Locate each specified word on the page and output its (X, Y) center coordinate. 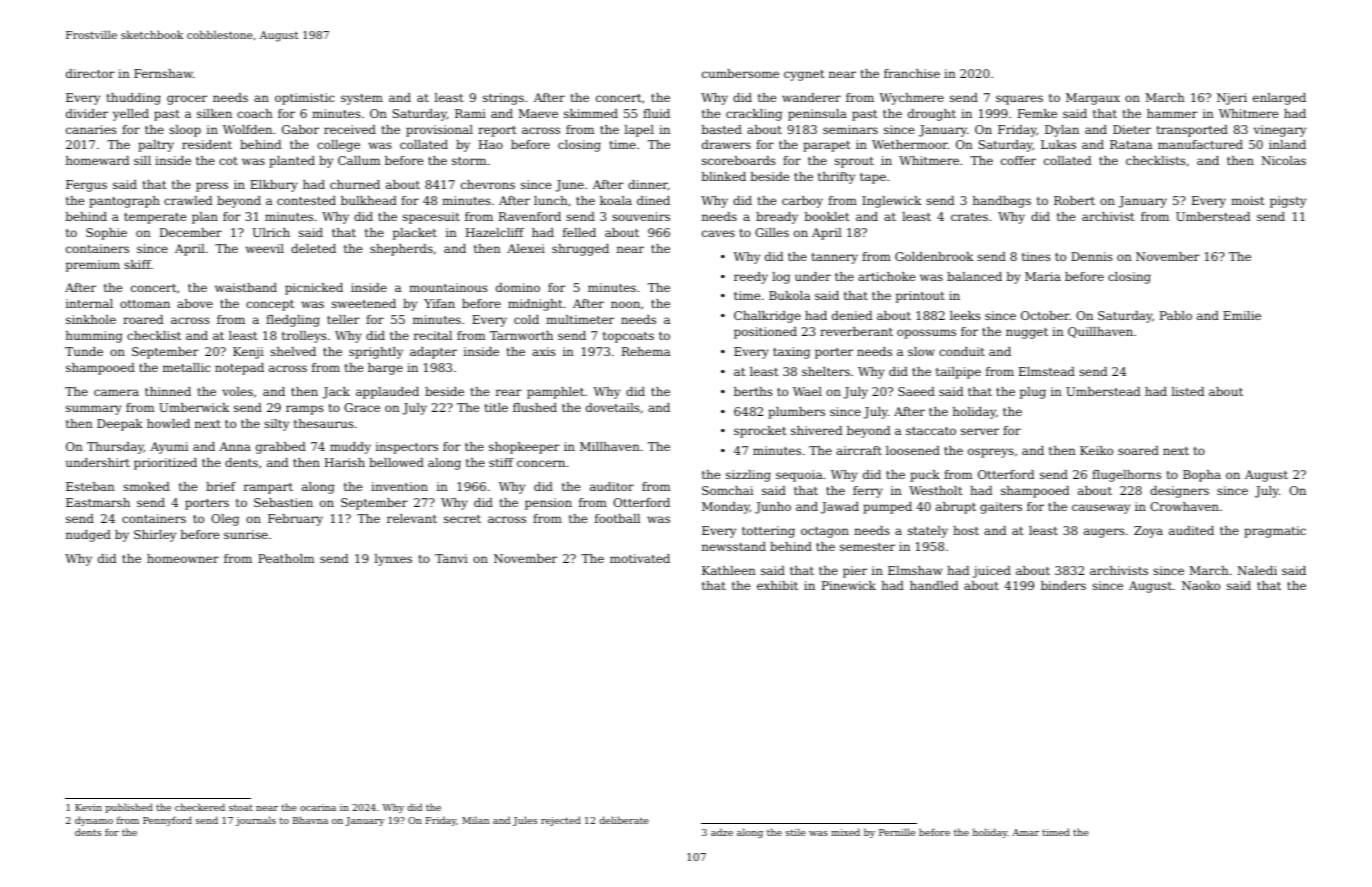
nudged (88, 536)
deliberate (624, 820)
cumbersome (740, 73)
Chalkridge (767, 317)
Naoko (1201, 585)
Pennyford (167, 821)
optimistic (304, 99)
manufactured (1200, 144)
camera (116, 392)
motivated (640, 558)
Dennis (1091, 256)
